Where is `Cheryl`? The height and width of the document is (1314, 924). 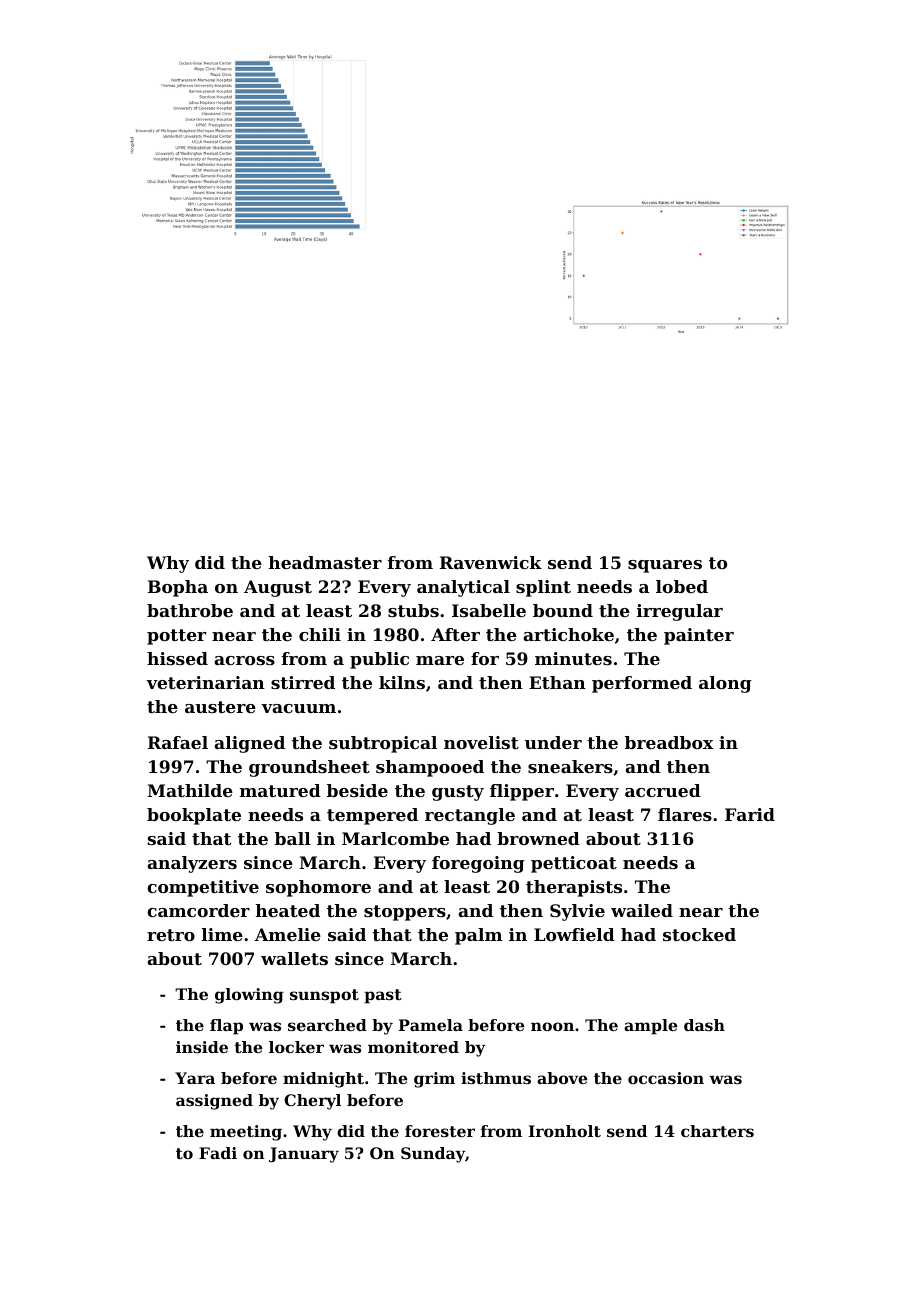
Cheryl is located at coordinates (312, 1102).
